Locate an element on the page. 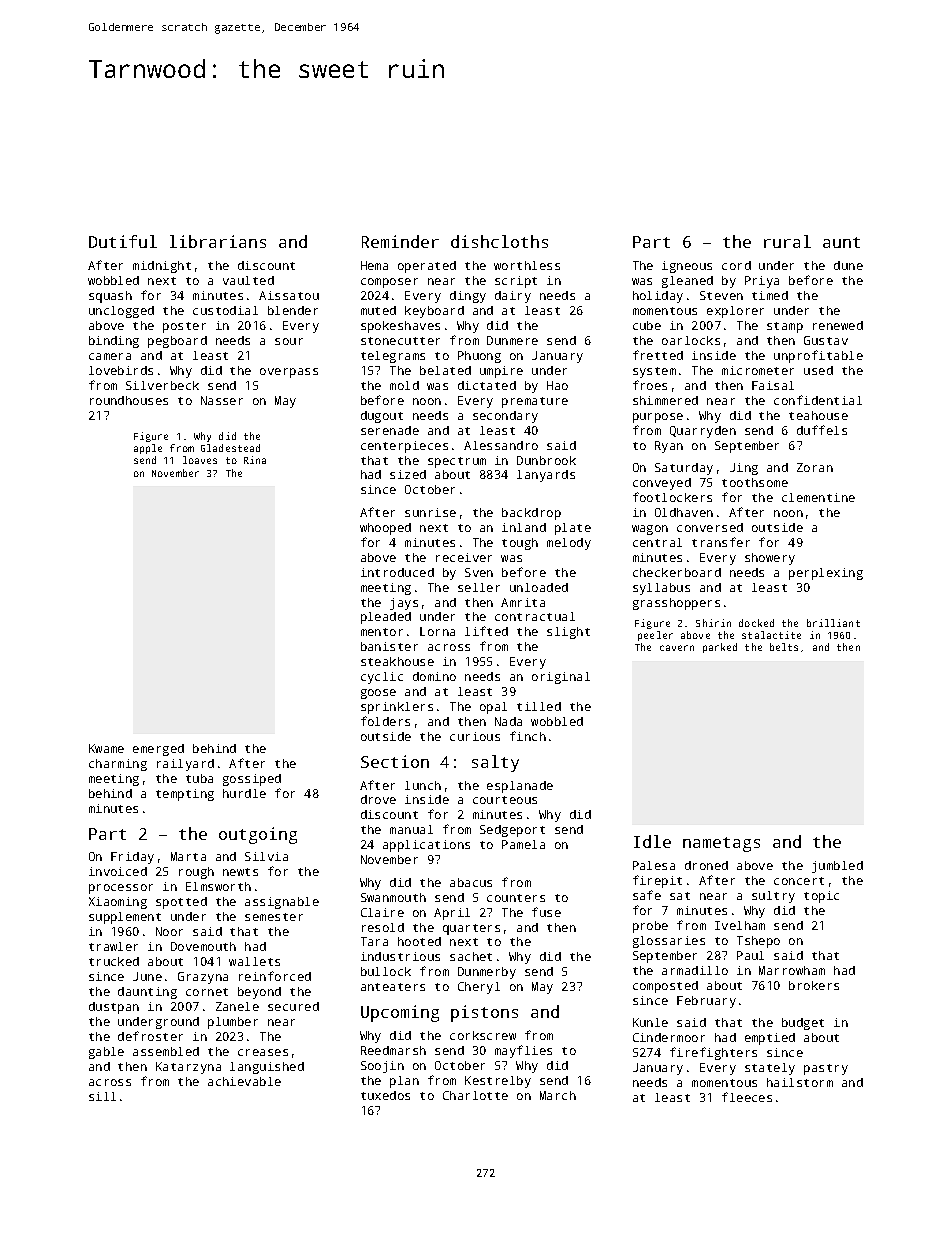 The width and height of the document is (952, 1233). folders is located at coordinates (385, 721).
